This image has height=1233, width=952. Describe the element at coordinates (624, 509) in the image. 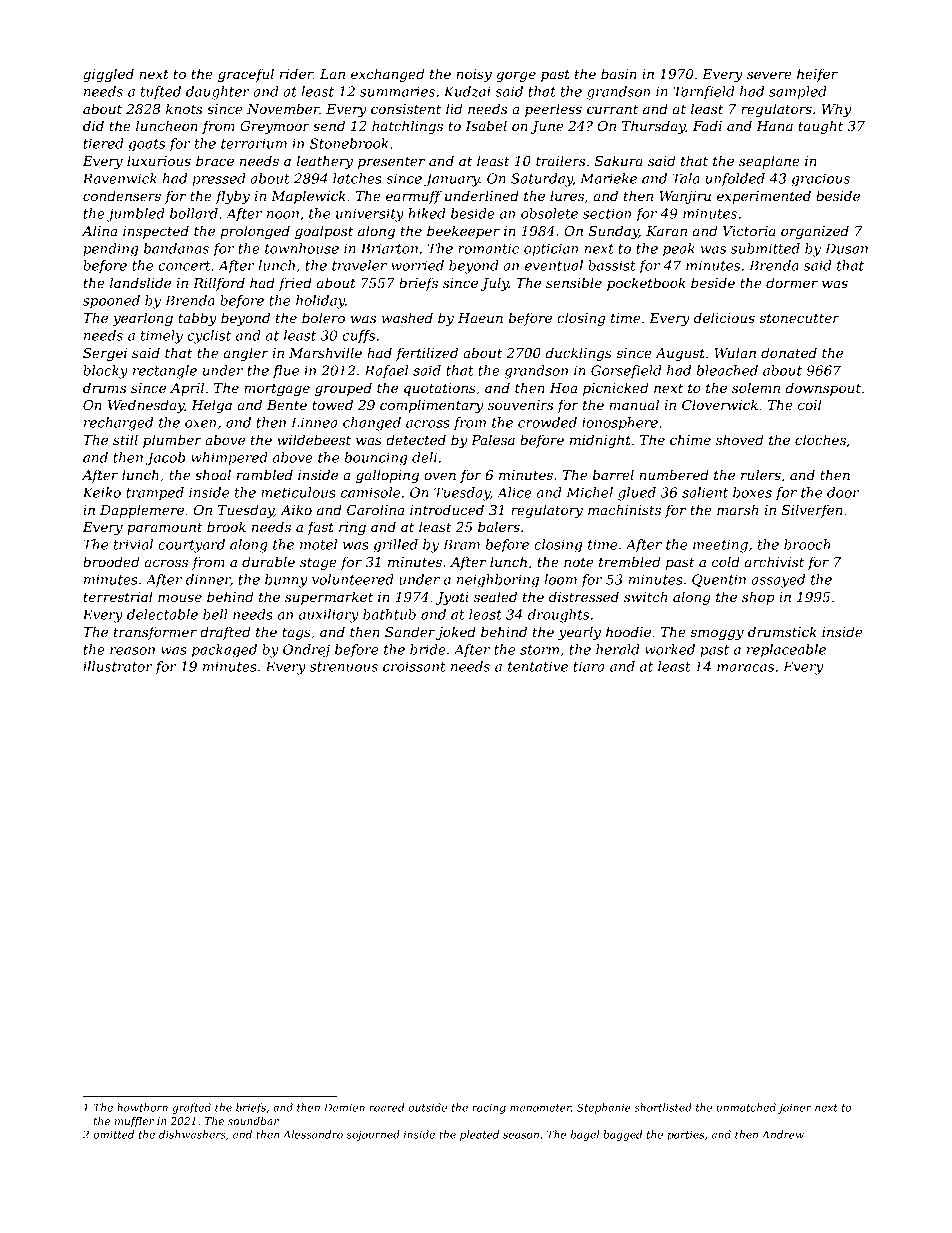

I see `machinists` at that location.
